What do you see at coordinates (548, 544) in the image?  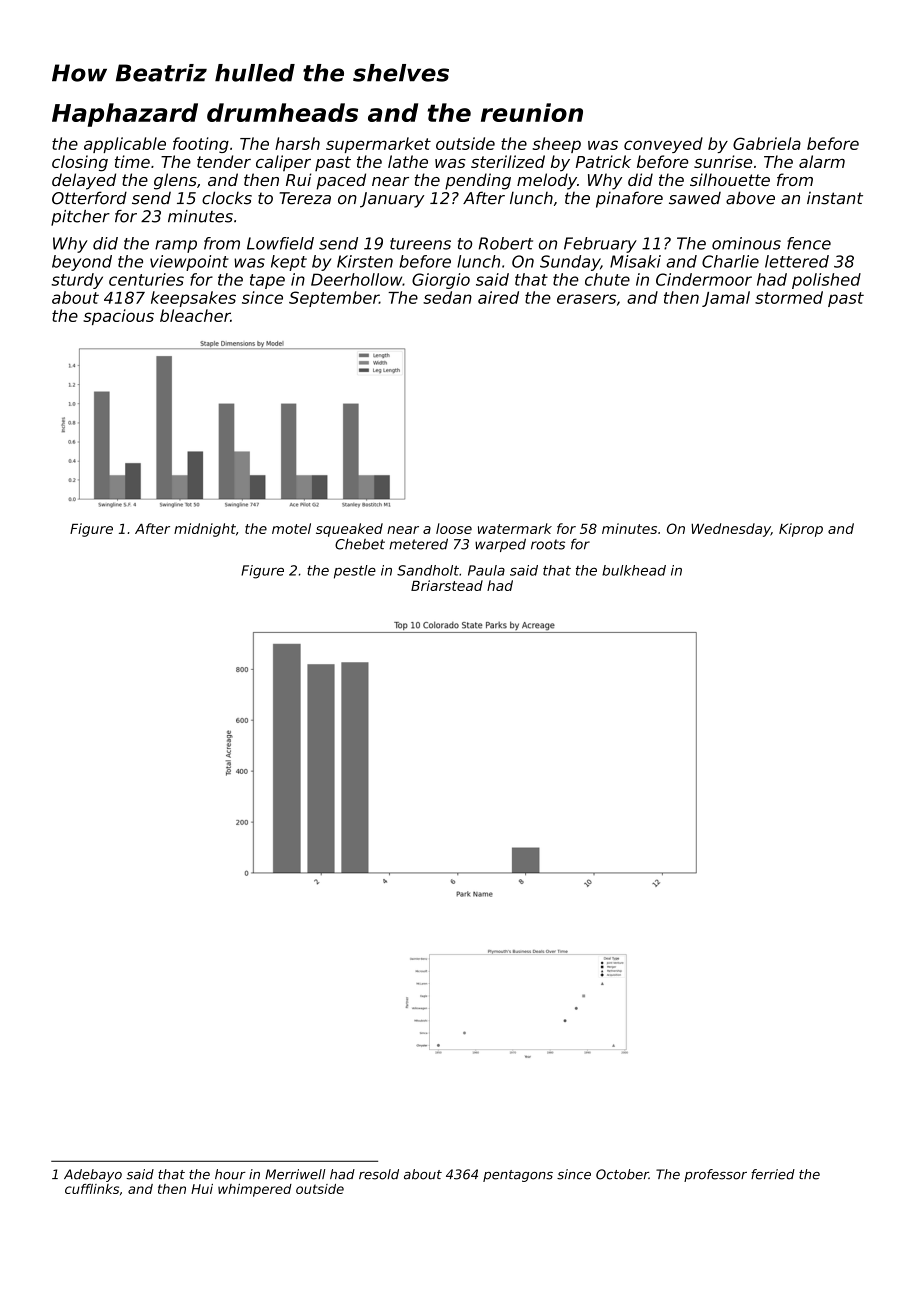 I see `roots` at bounding box center [548, 544].
